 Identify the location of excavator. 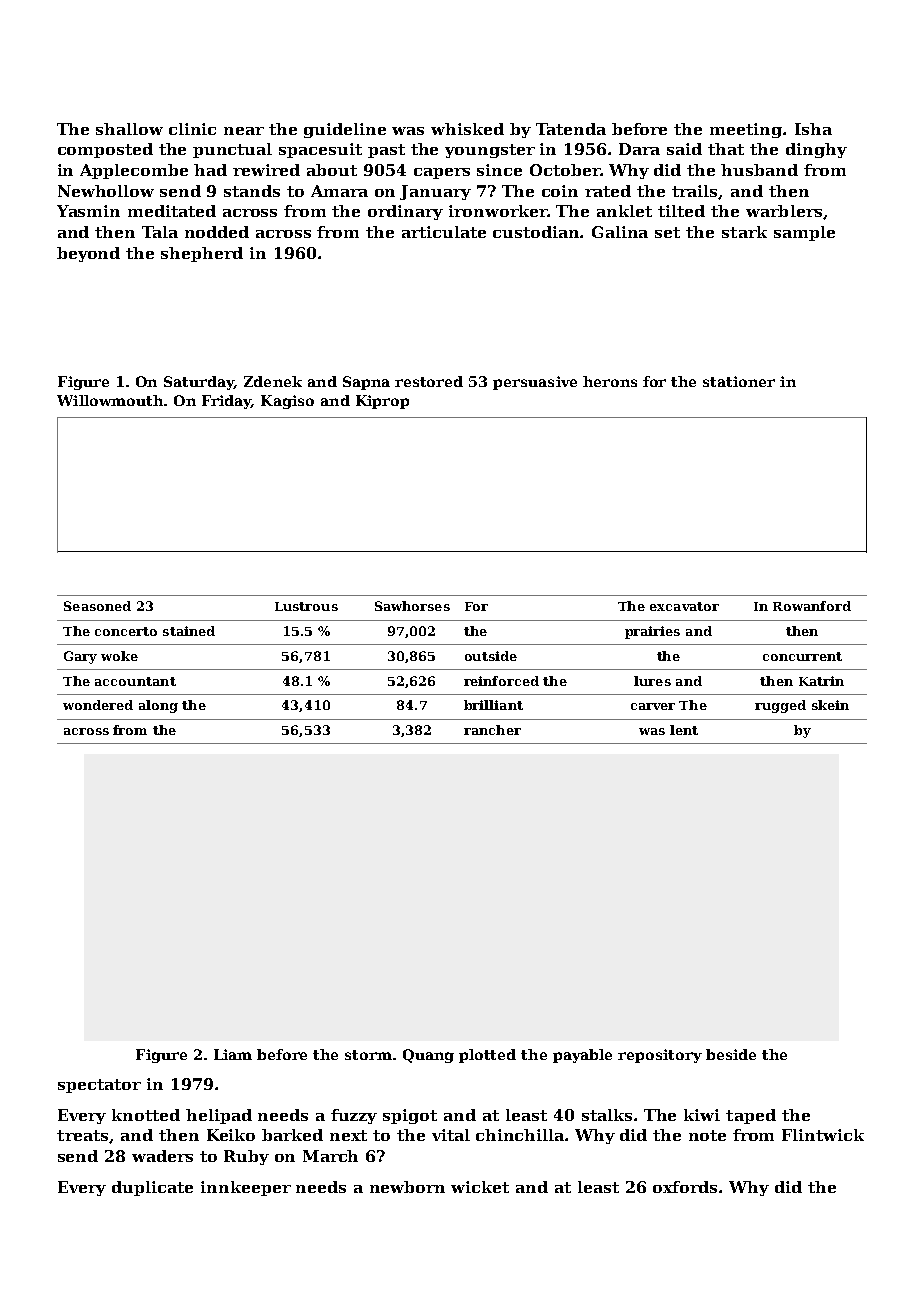
(684, 606).
